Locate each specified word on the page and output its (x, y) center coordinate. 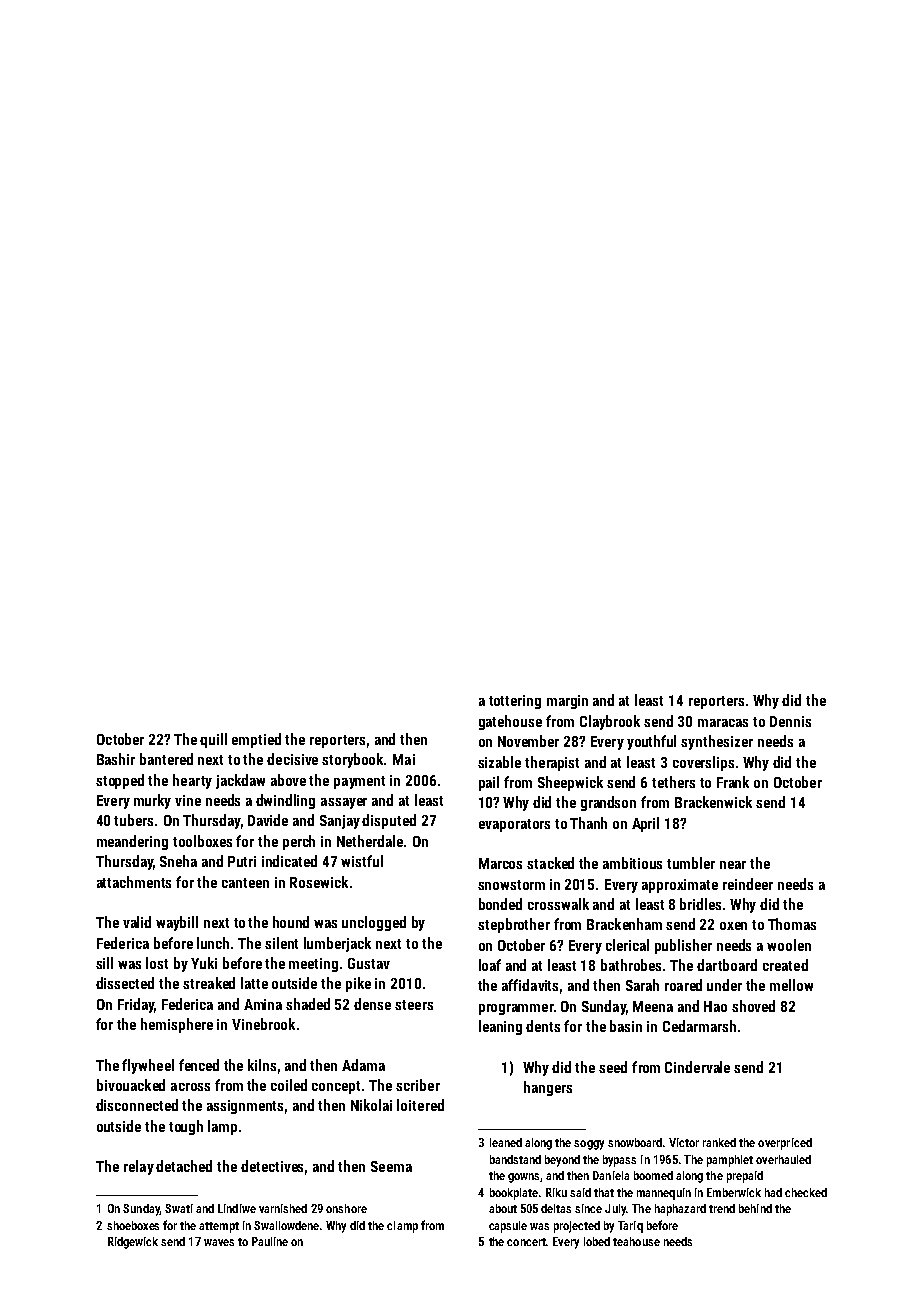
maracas (723, 723)
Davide (268, 820)
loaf (490, 965)
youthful (651, 742)
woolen (789, 945)
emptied (256, 740)
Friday (136, 1005)
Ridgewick (133, 1243)
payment (359, 782)
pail (489, 783)
